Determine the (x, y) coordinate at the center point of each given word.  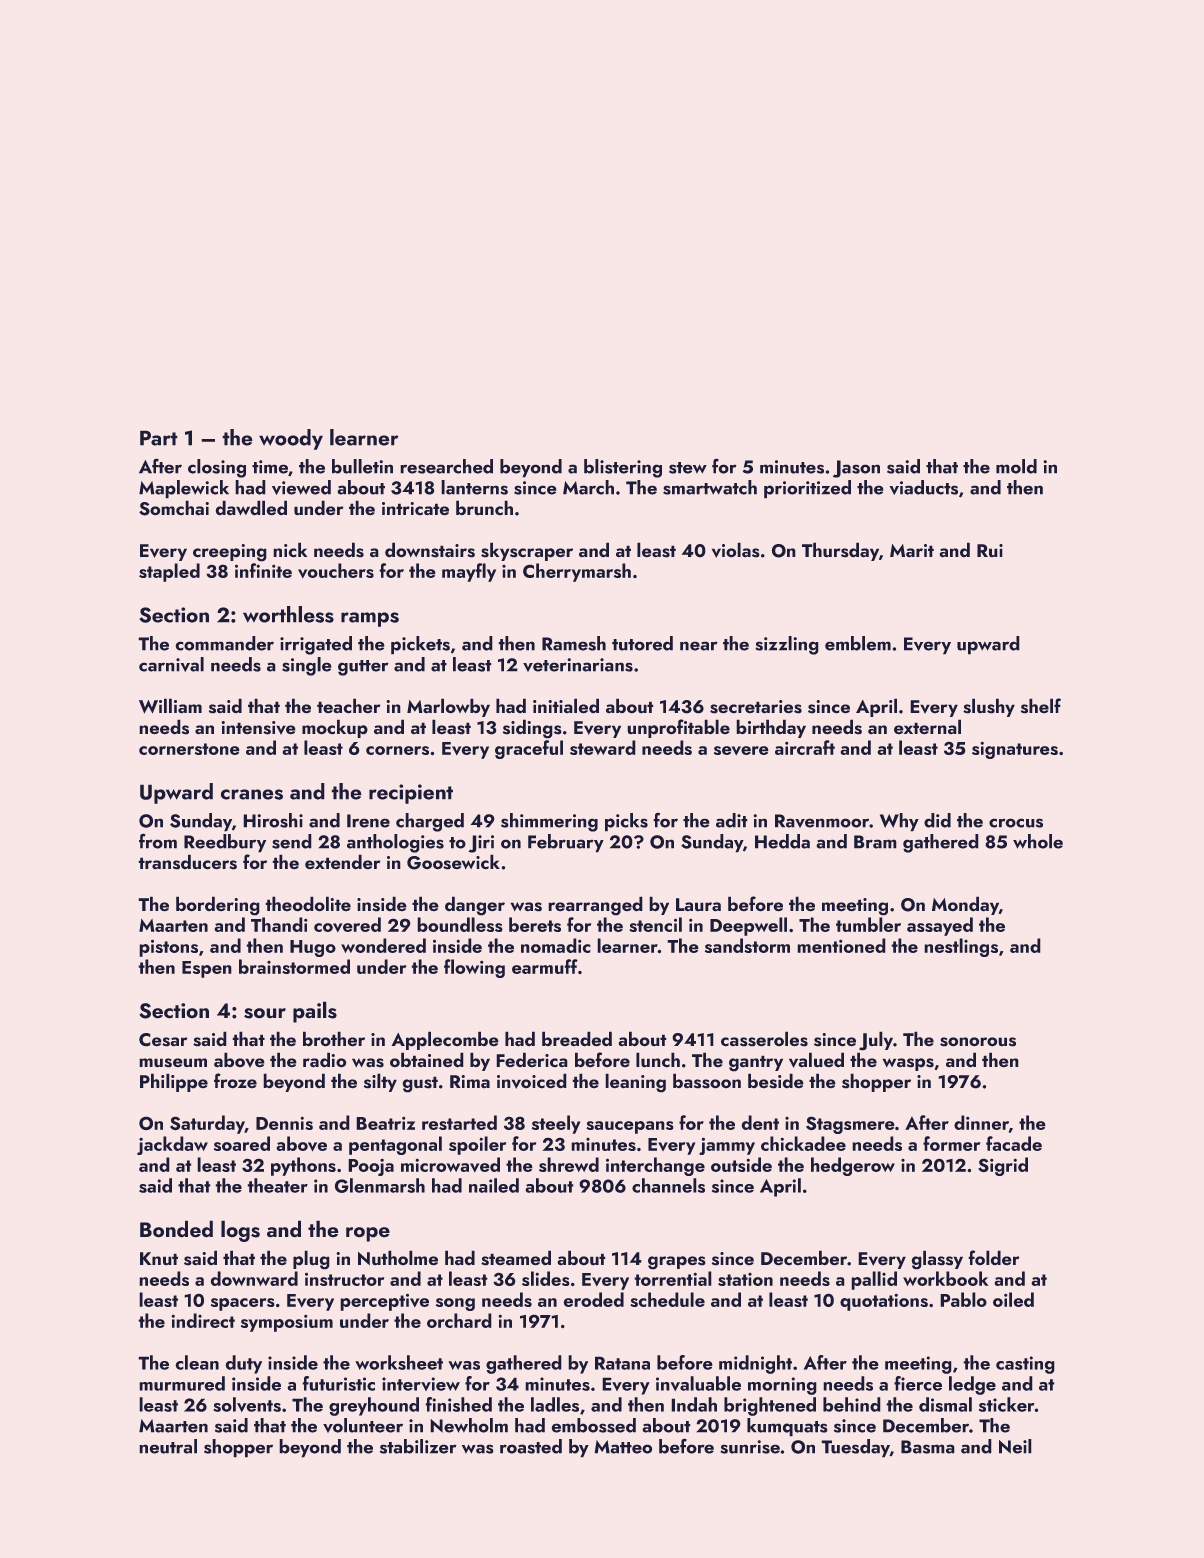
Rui (990, 550)
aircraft (805, 747)
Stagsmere (850, 1125)
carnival (171, 664)
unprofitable (678, 728)
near (699, 646)
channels (668, 1185)
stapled (169, 572)
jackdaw (172, 1145)
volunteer (363, 1425)
